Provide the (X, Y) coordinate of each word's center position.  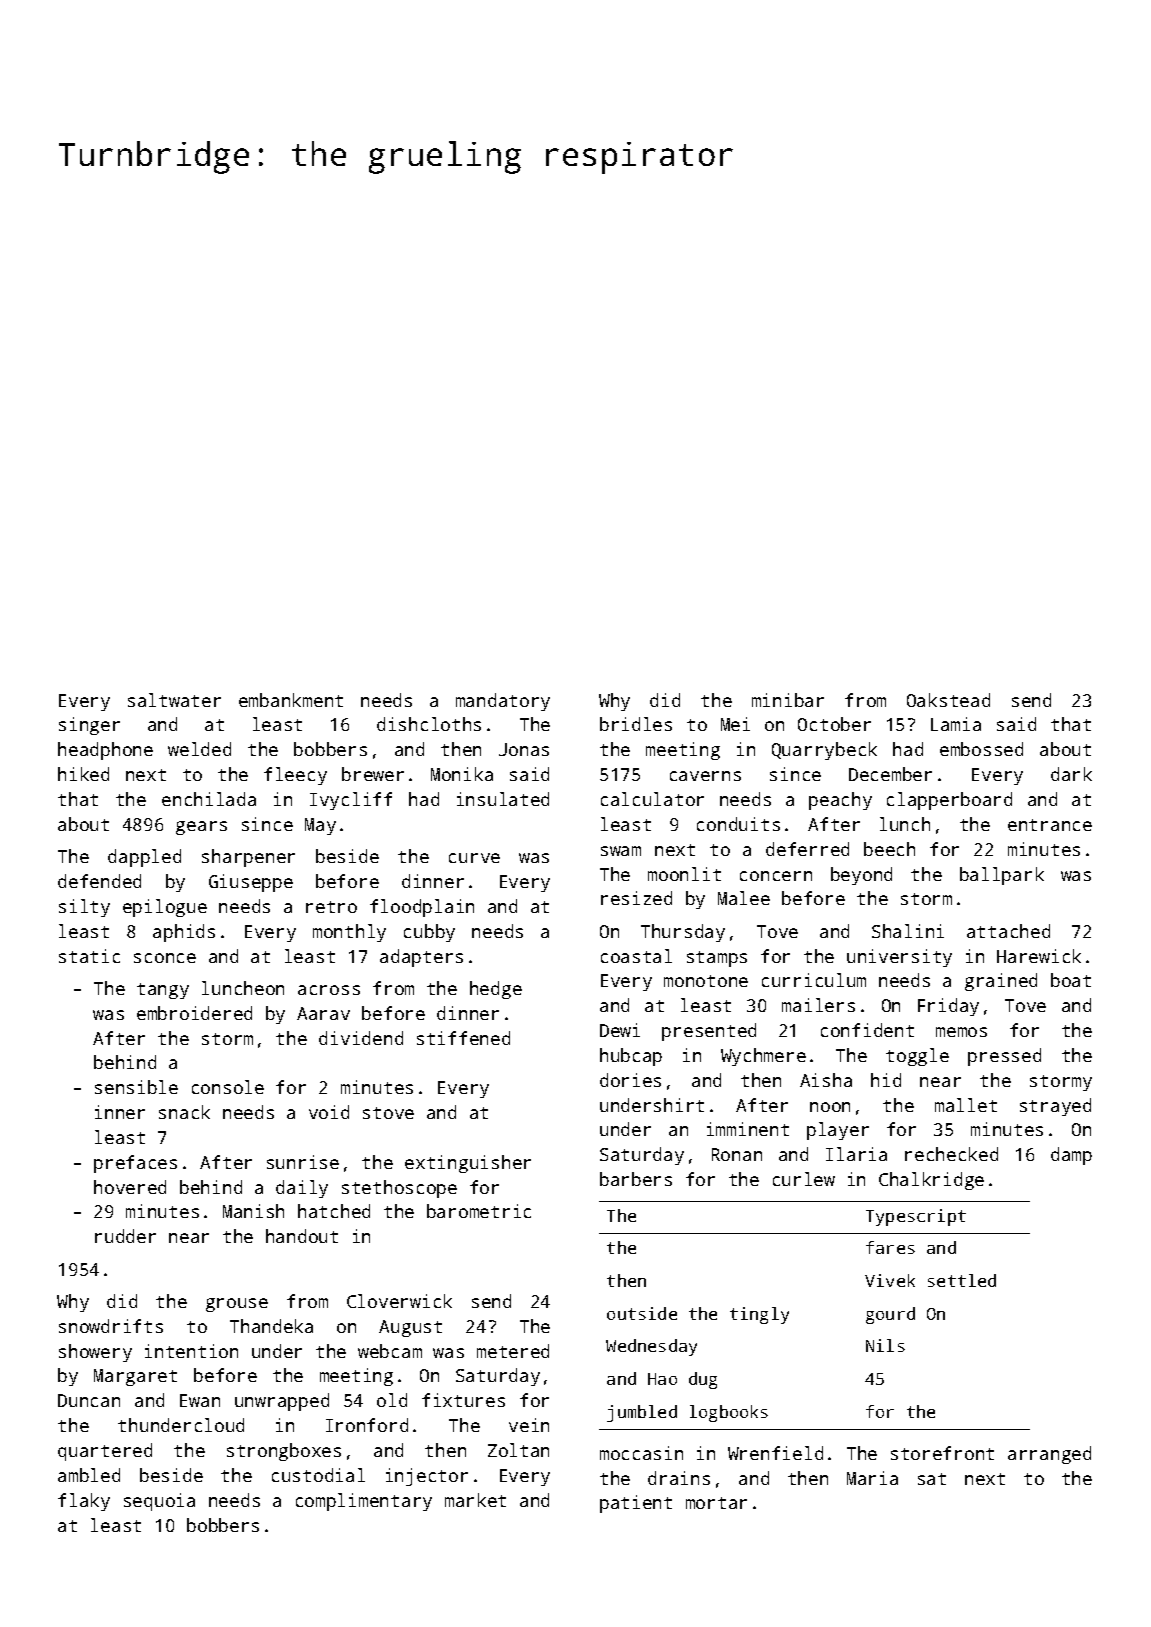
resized (636, 898)
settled (962, 1280)
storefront (942, 1453)
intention (191, 1351)
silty (84, 908)
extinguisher (468, 1164)
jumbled (642, 1413)
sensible (136, 1087)
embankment (291, 700)
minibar (788, 700)
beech (889, 849)
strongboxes (284, 1452)
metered (513, 1351)
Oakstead (948, 700)
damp (1071, 1156)
